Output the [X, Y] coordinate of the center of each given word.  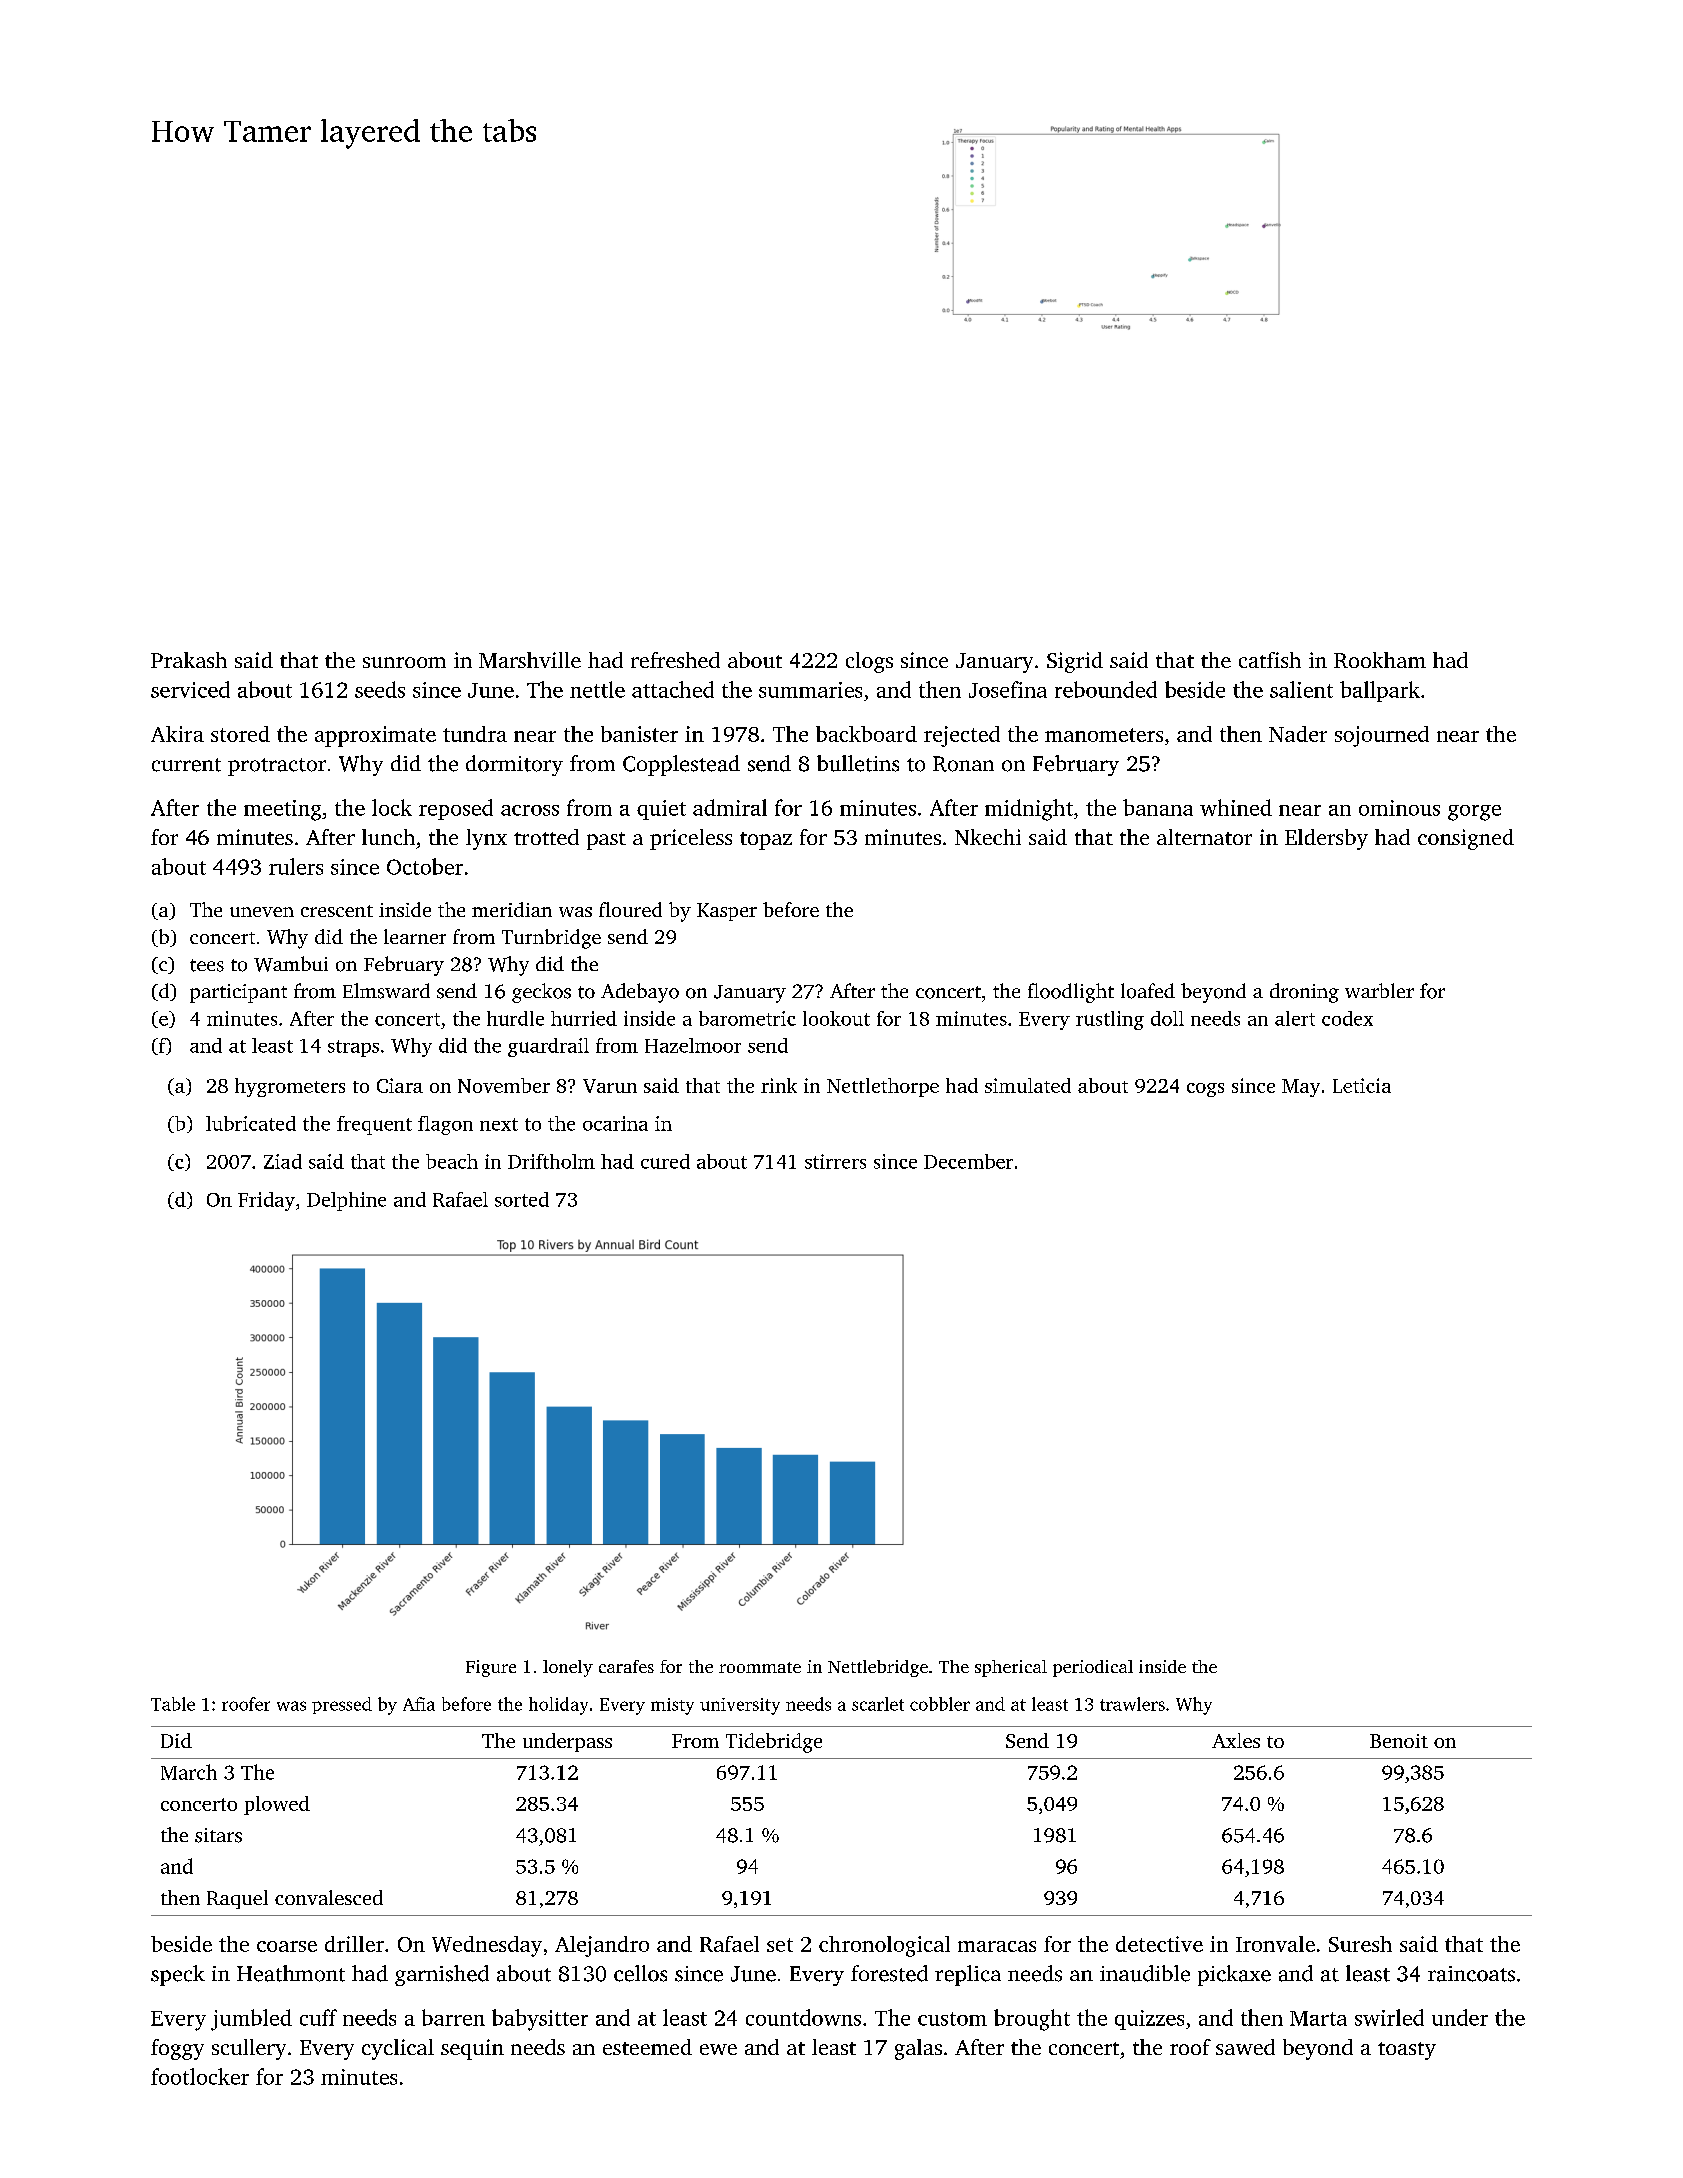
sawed [1245, 2047]
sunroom [404, 662]
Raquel [237, 1899]
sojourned [1382, 736]
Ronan [963, 764]
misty [672, 1706]
